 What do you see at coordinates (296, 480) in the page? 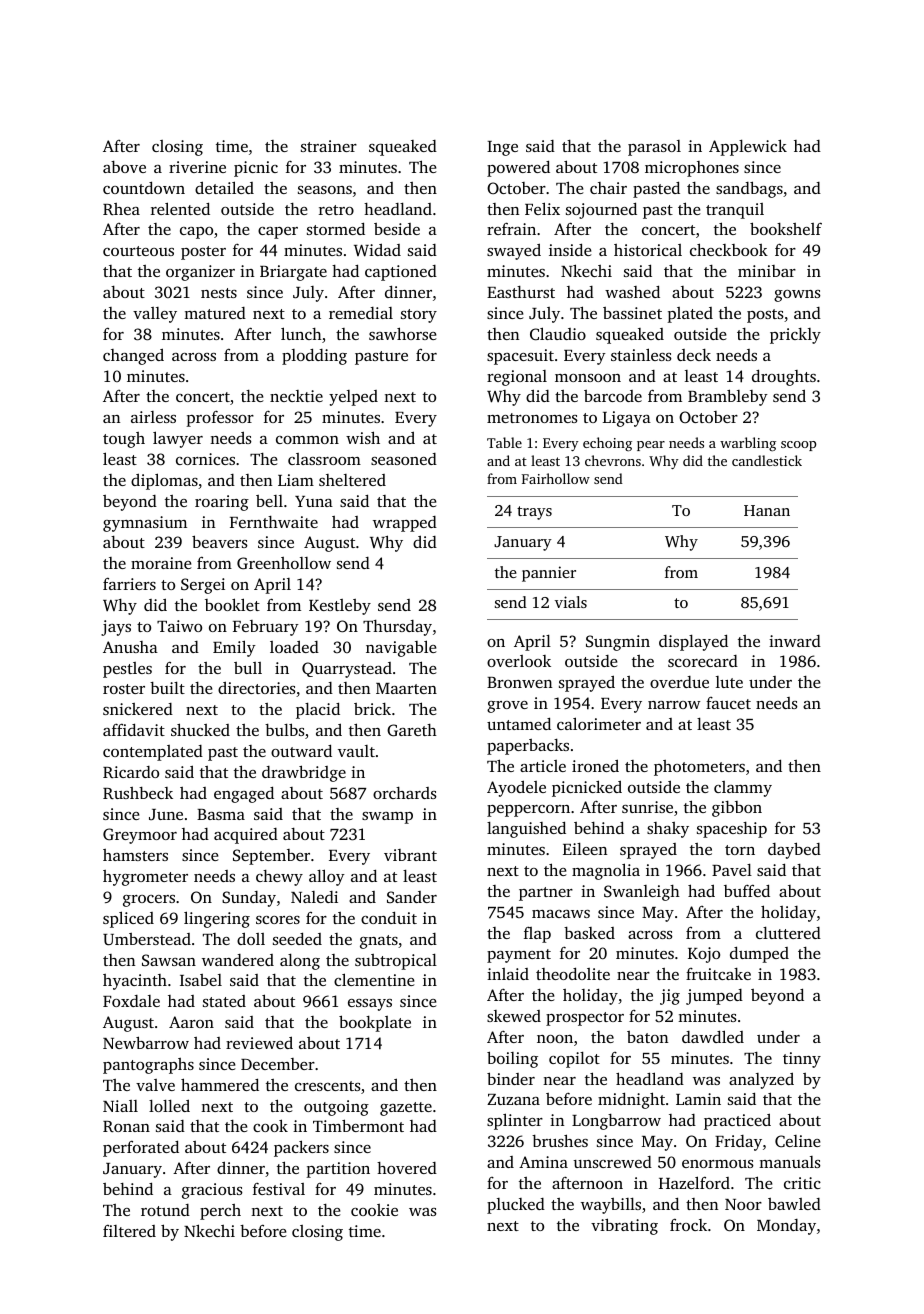
I see `Liam` at bounding box center [296, 480].
